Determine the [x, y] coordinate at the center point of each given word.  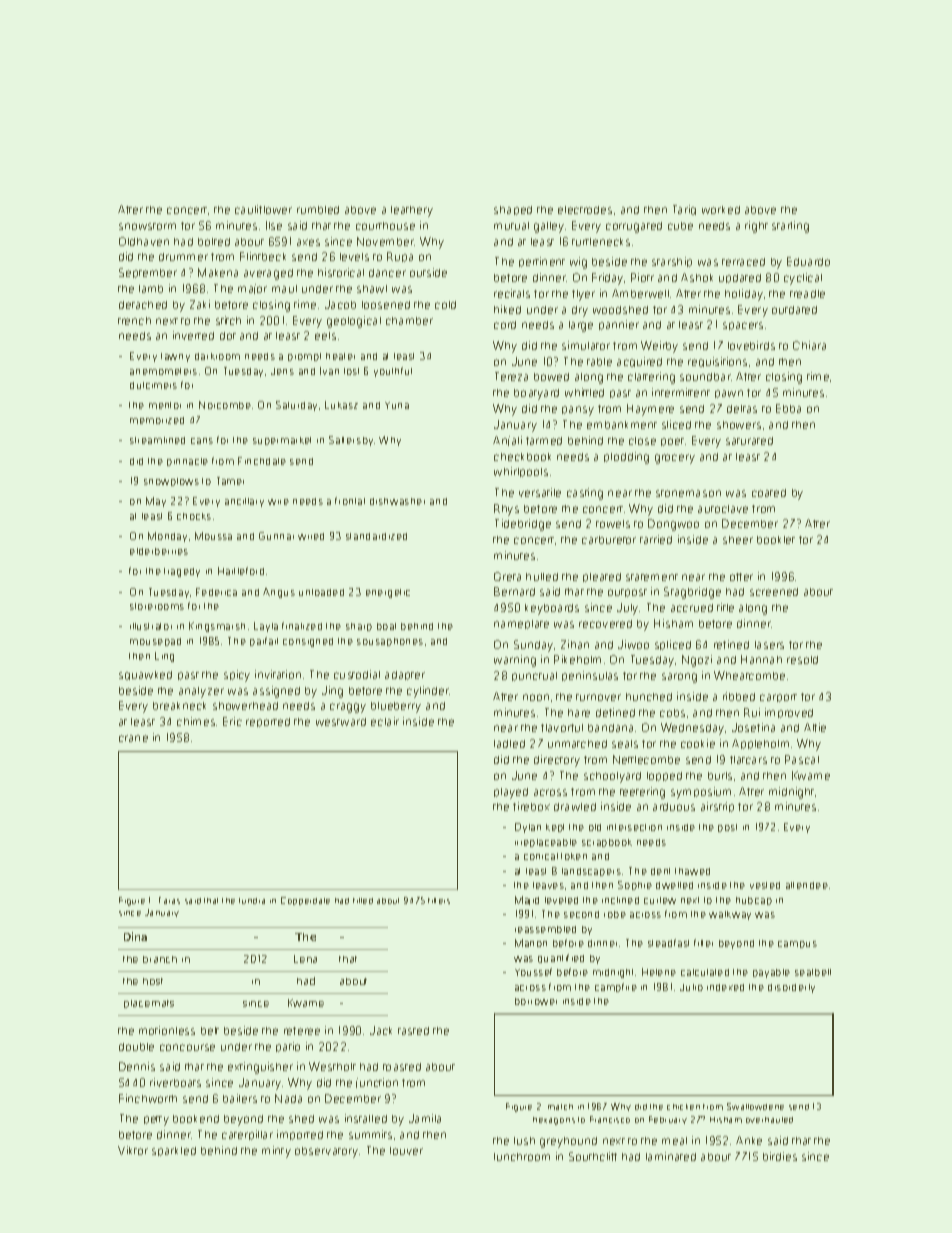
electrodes [585, 210]
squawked [145, 675]
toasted [402, 1067]
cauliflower [263, 209]
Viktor [133, 1150]
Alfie [815, 727]
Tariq [684, 210]
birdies [780, 1156]
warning [515, 661]
